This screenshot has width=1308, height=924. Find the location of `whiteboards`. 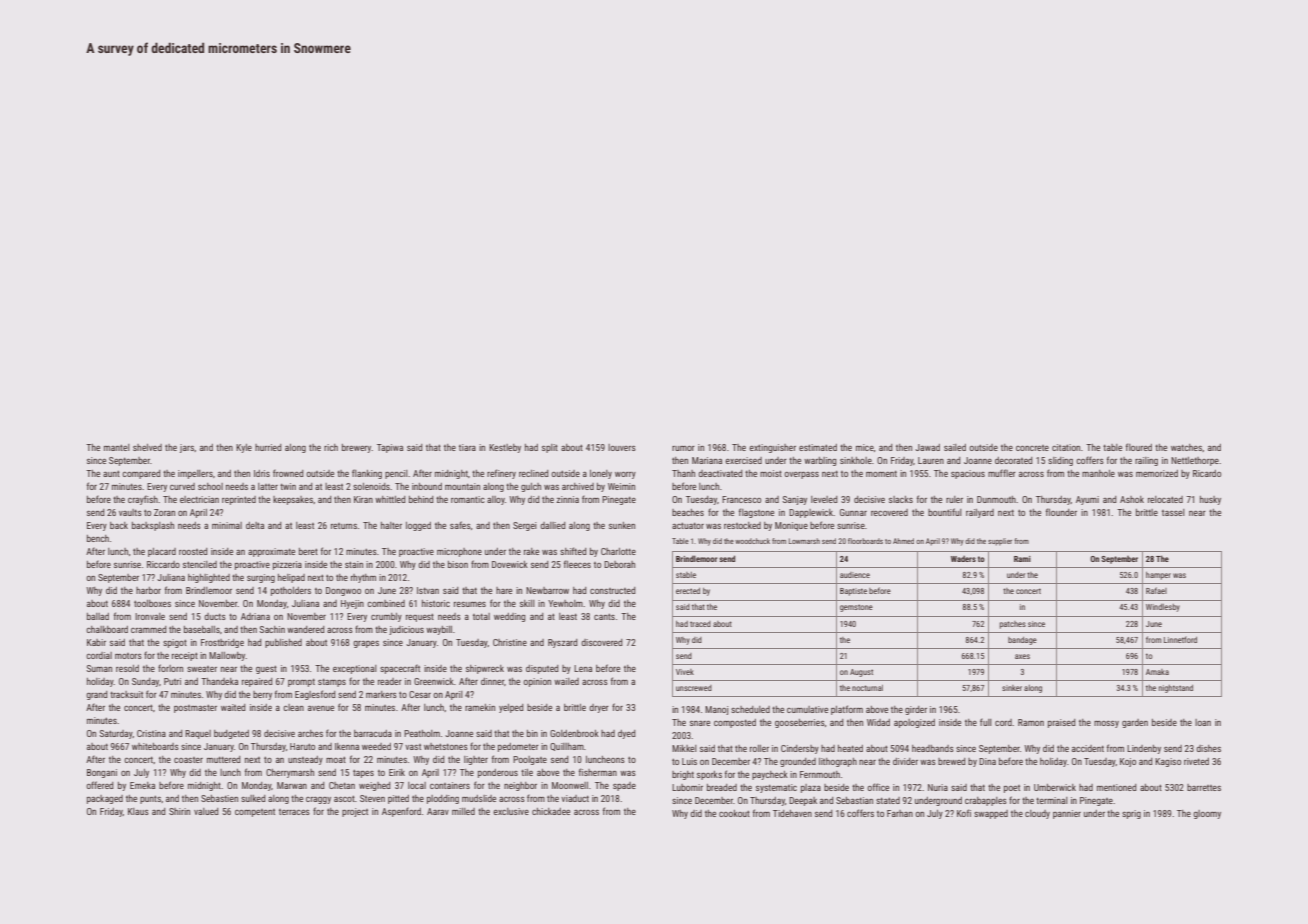

whiteboards is located at coordinates (155, 746).
